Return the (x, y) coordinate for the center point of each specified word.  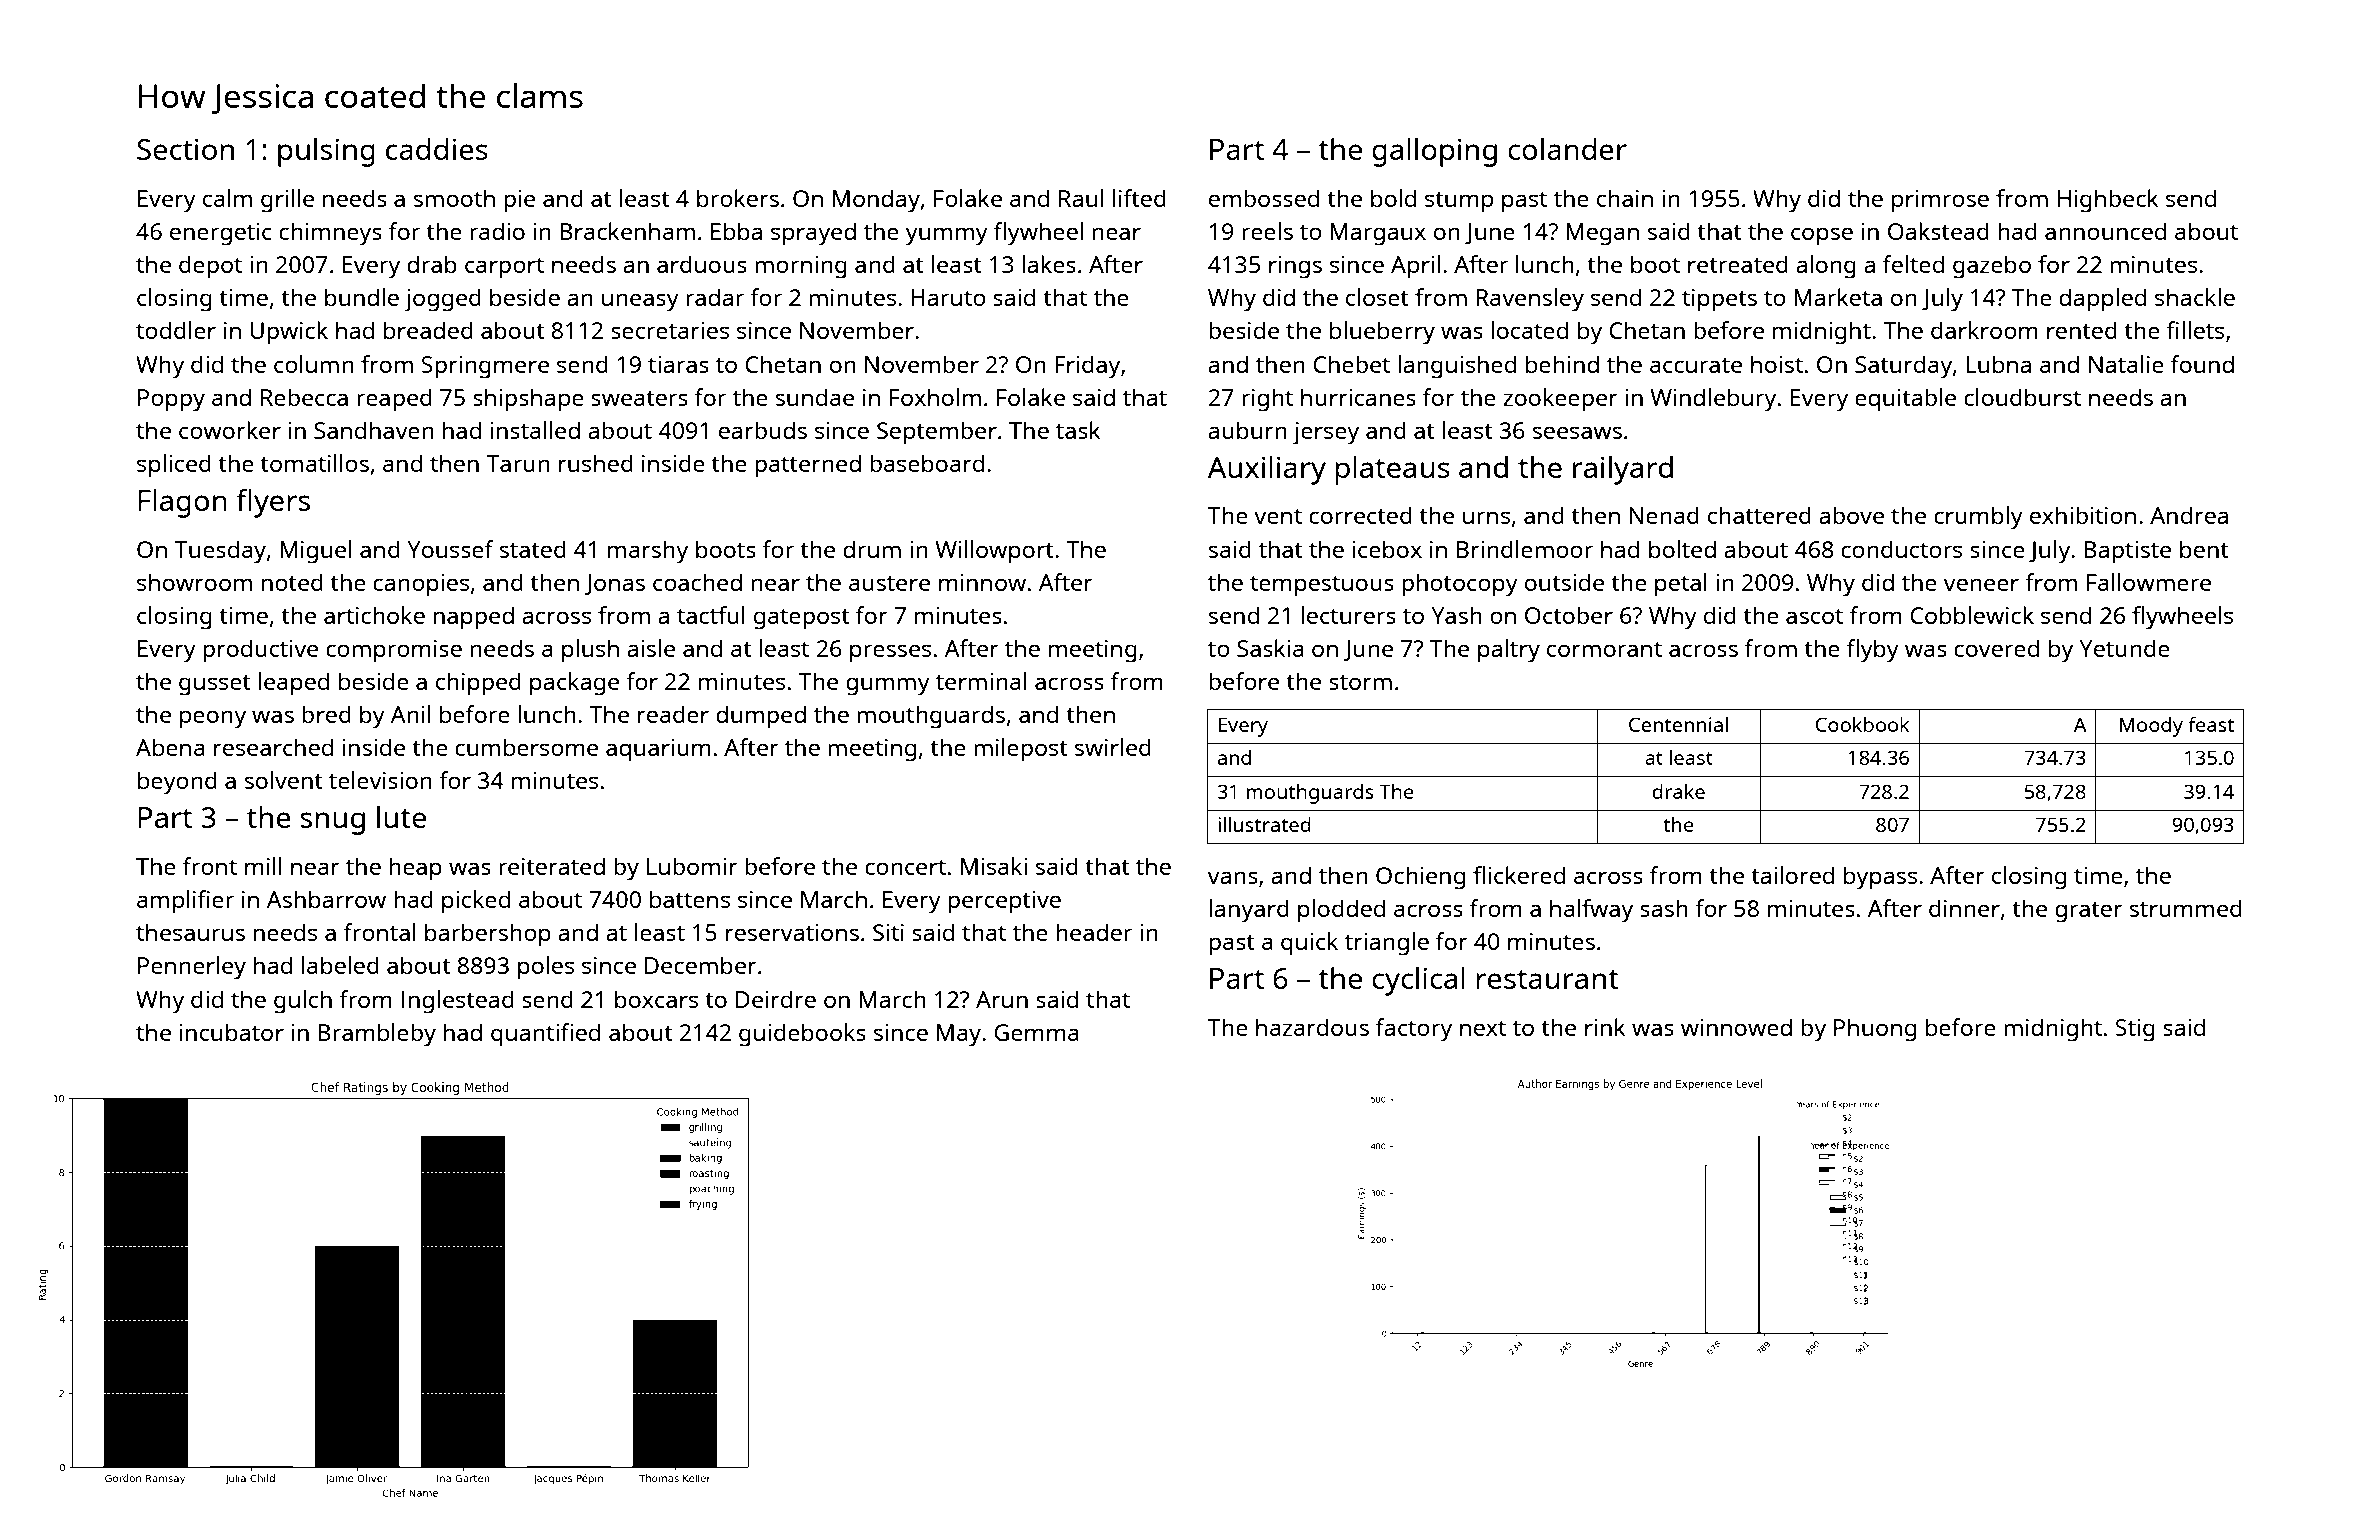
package (574, 684)
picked (476, 902)
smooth (454, 198)
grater (2089, 912)
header (1094, 932)
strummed (2186, 908)
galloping (1434, 152)
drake (1678, 791)
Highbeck (2108, 201)
